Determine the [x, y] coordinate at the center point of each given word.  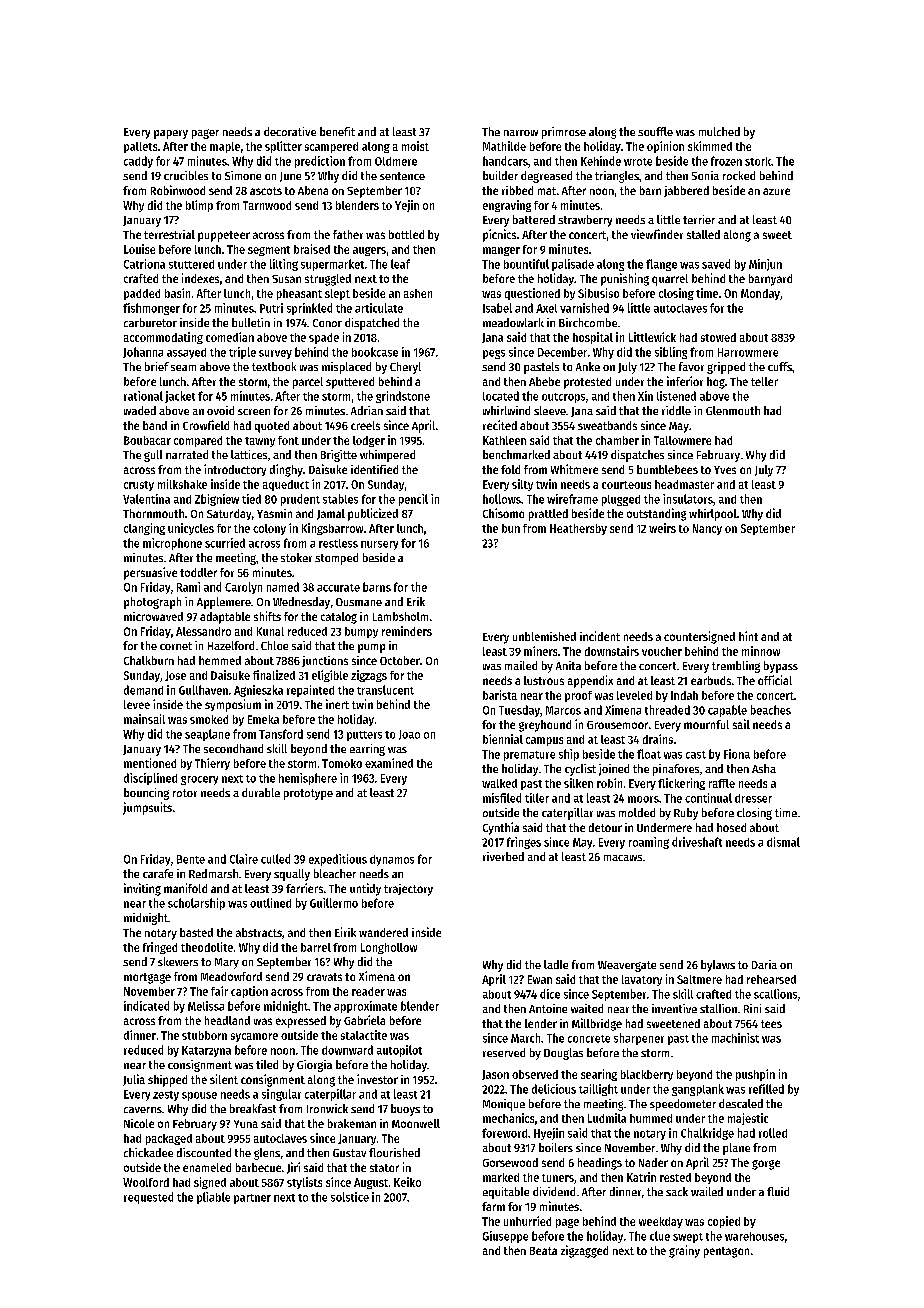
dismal [783, 842]
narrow [521, 133]
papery [171, 134]
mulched [719, 131]
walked [499, 783]
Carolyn [243, 588]
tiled [267, 1064]
